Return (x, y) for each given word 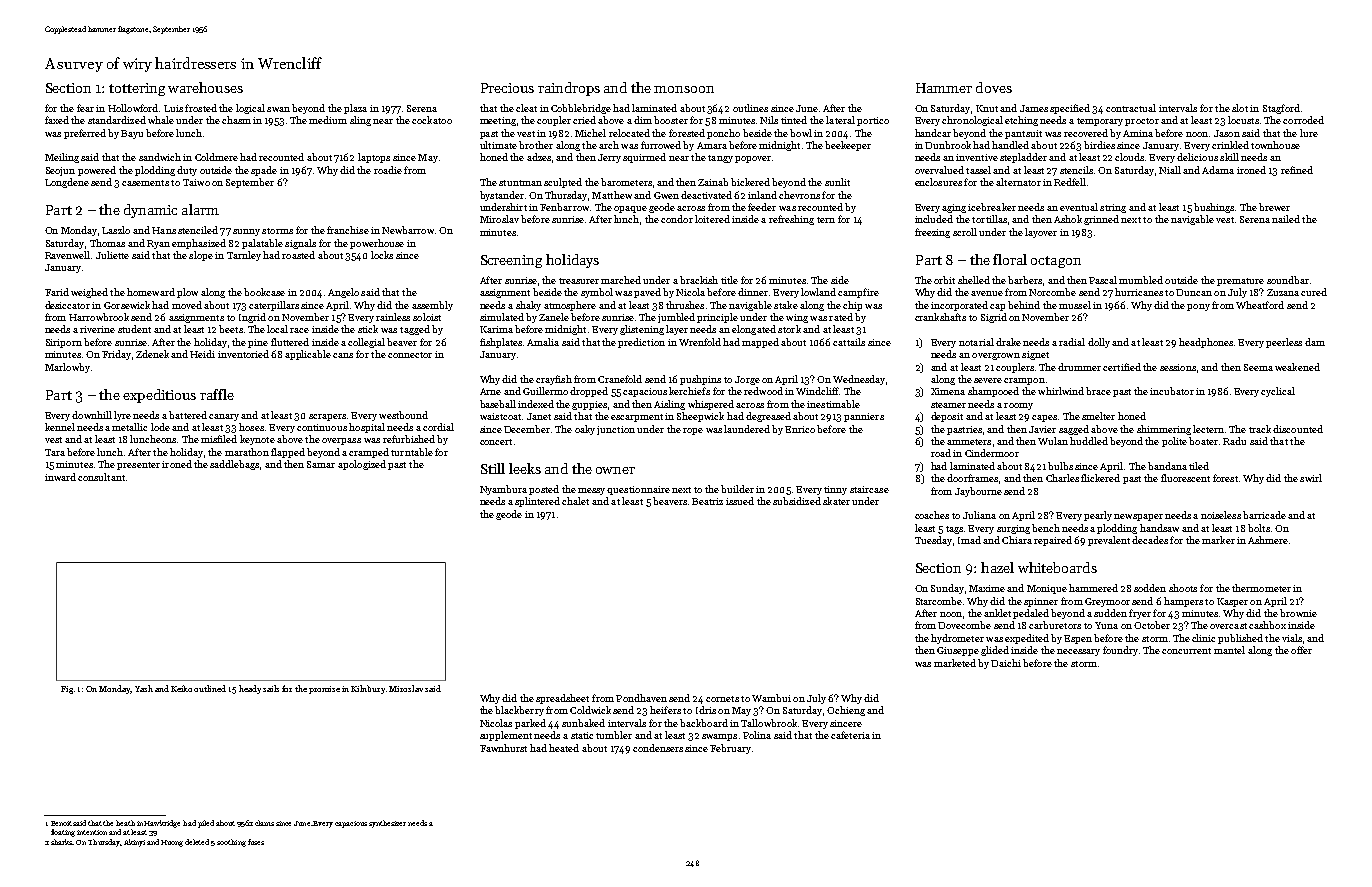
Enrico (800, 429)
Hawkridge (162, 824)
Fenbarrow (564, 207)
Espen (1078, 639)
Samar (321, 464)
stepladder (1023, 158)
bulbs (1060, 466)
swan (278, 109)
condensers (658, 748)
